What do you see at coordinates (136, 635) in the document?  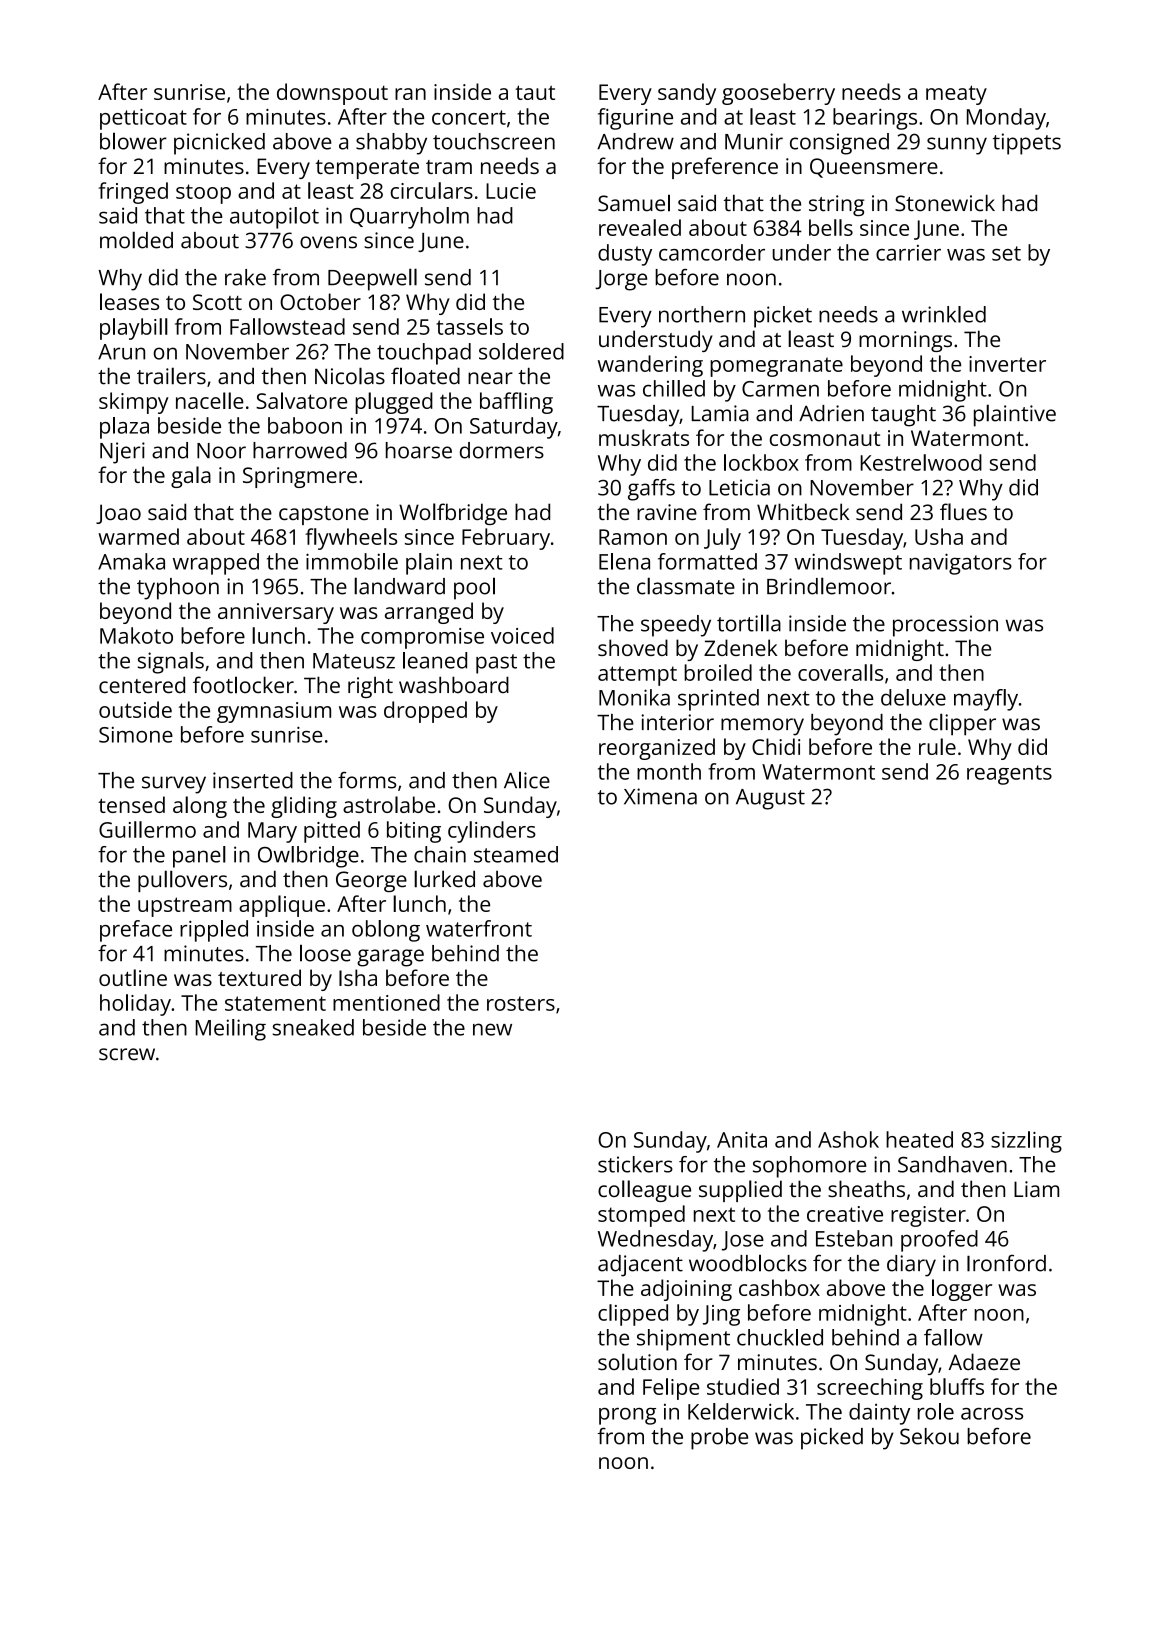 I see `Makoto` at bounding box center [136, 635].
